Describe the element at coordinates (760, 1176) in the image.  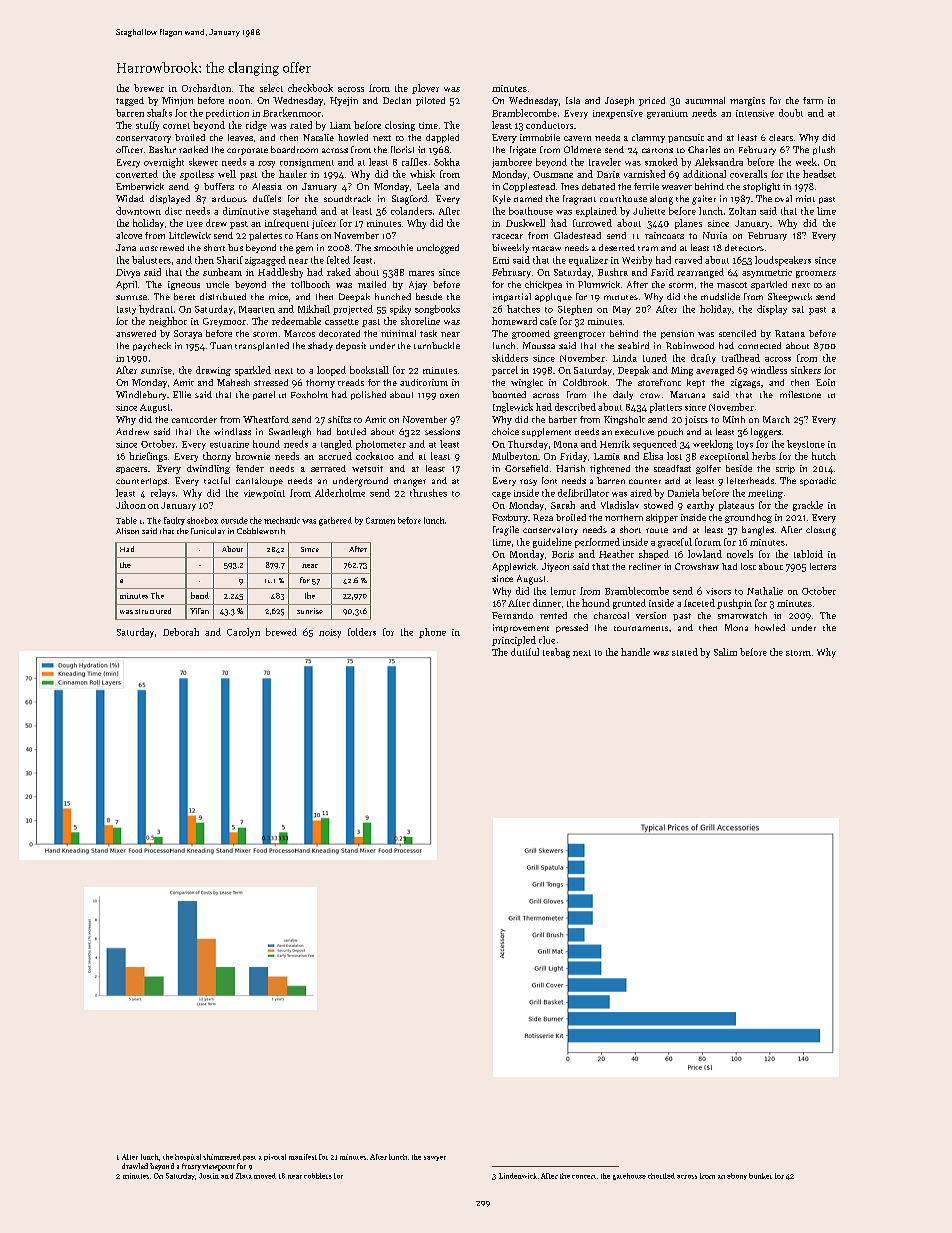
I see `bunker` at that location.
